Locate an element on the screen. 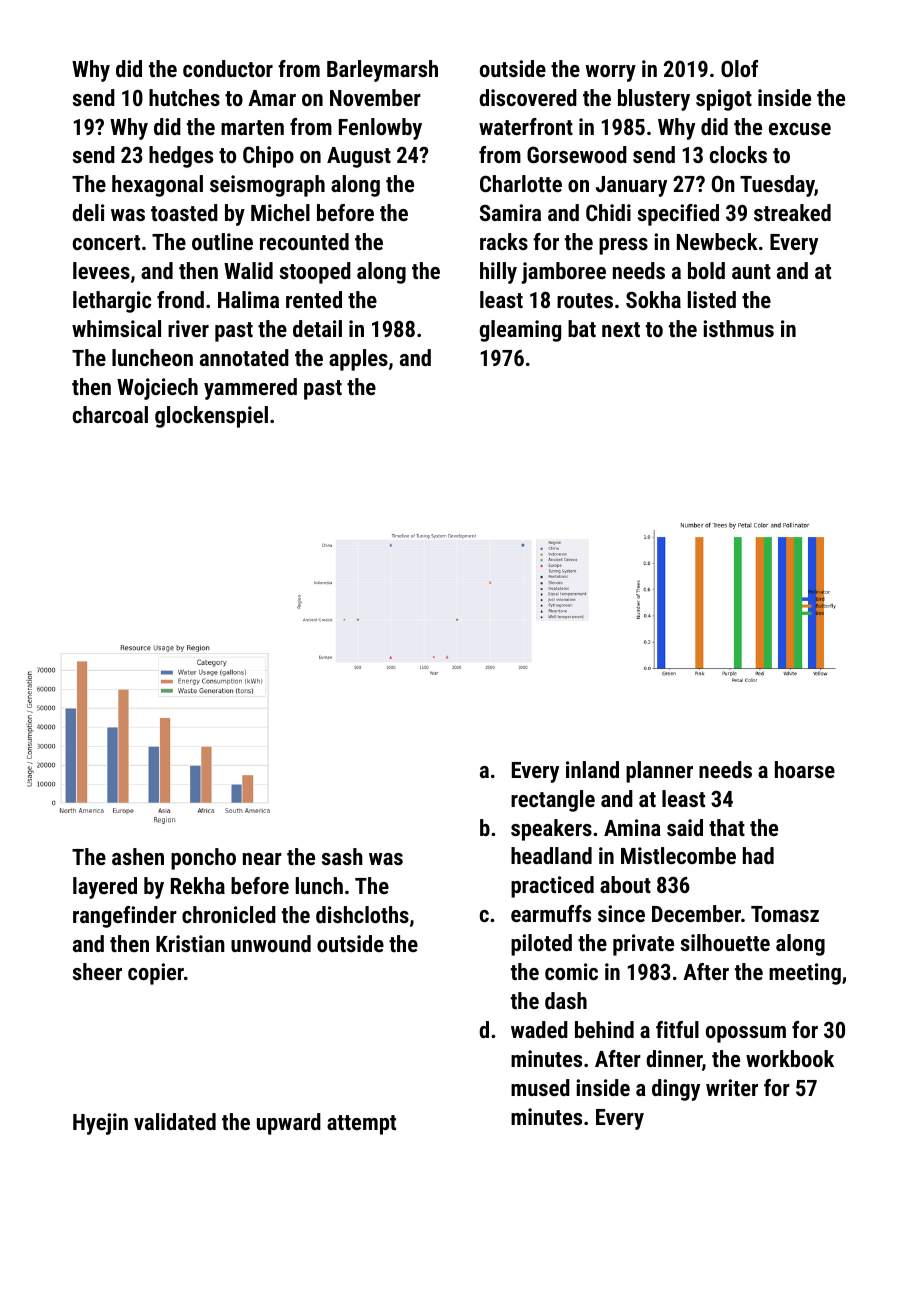  apples is located at coordinates (358, 360).
